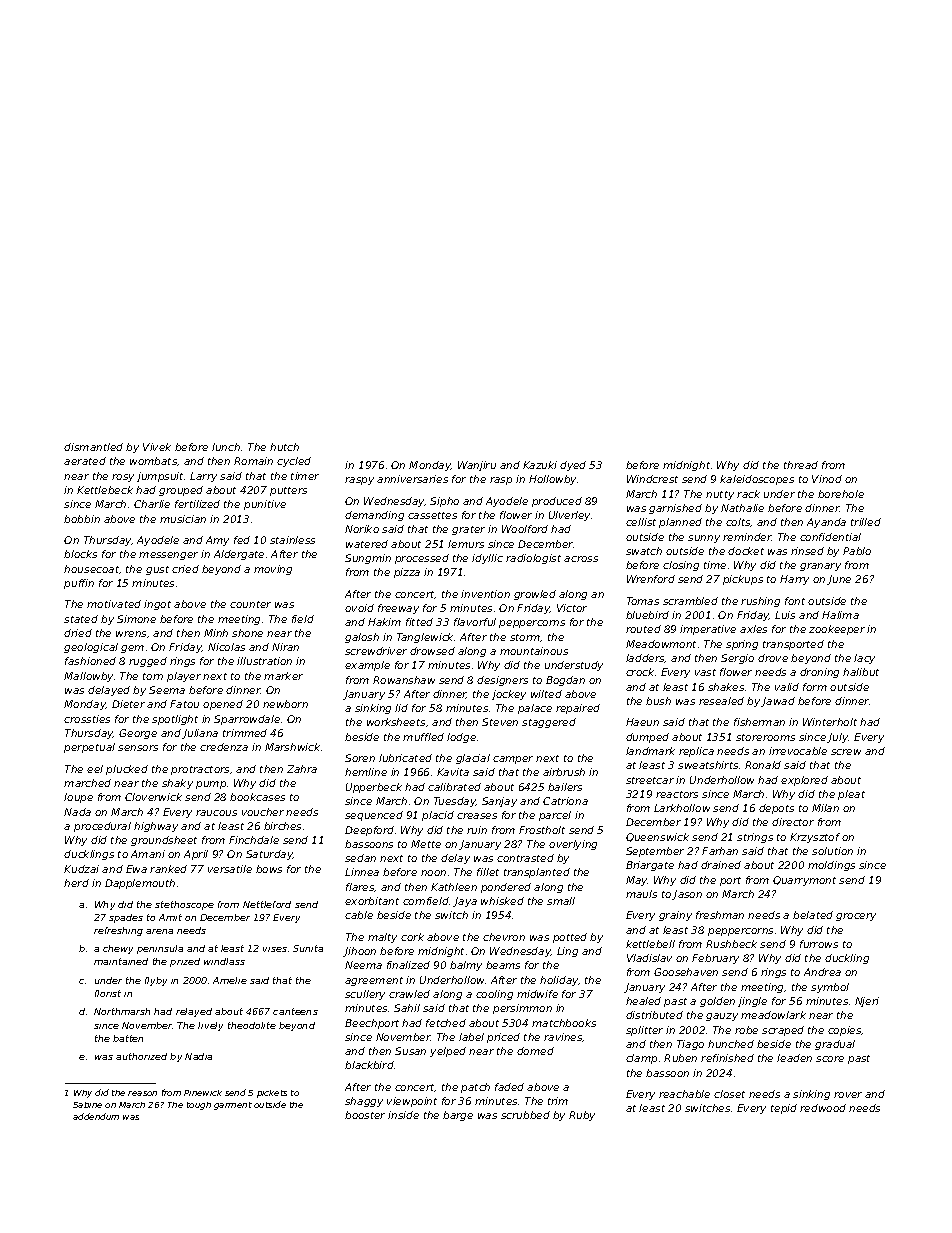  What do you see at coordinates (485, 594) in the screenshot?
I see `invention` at bounding box center [485, 594].
